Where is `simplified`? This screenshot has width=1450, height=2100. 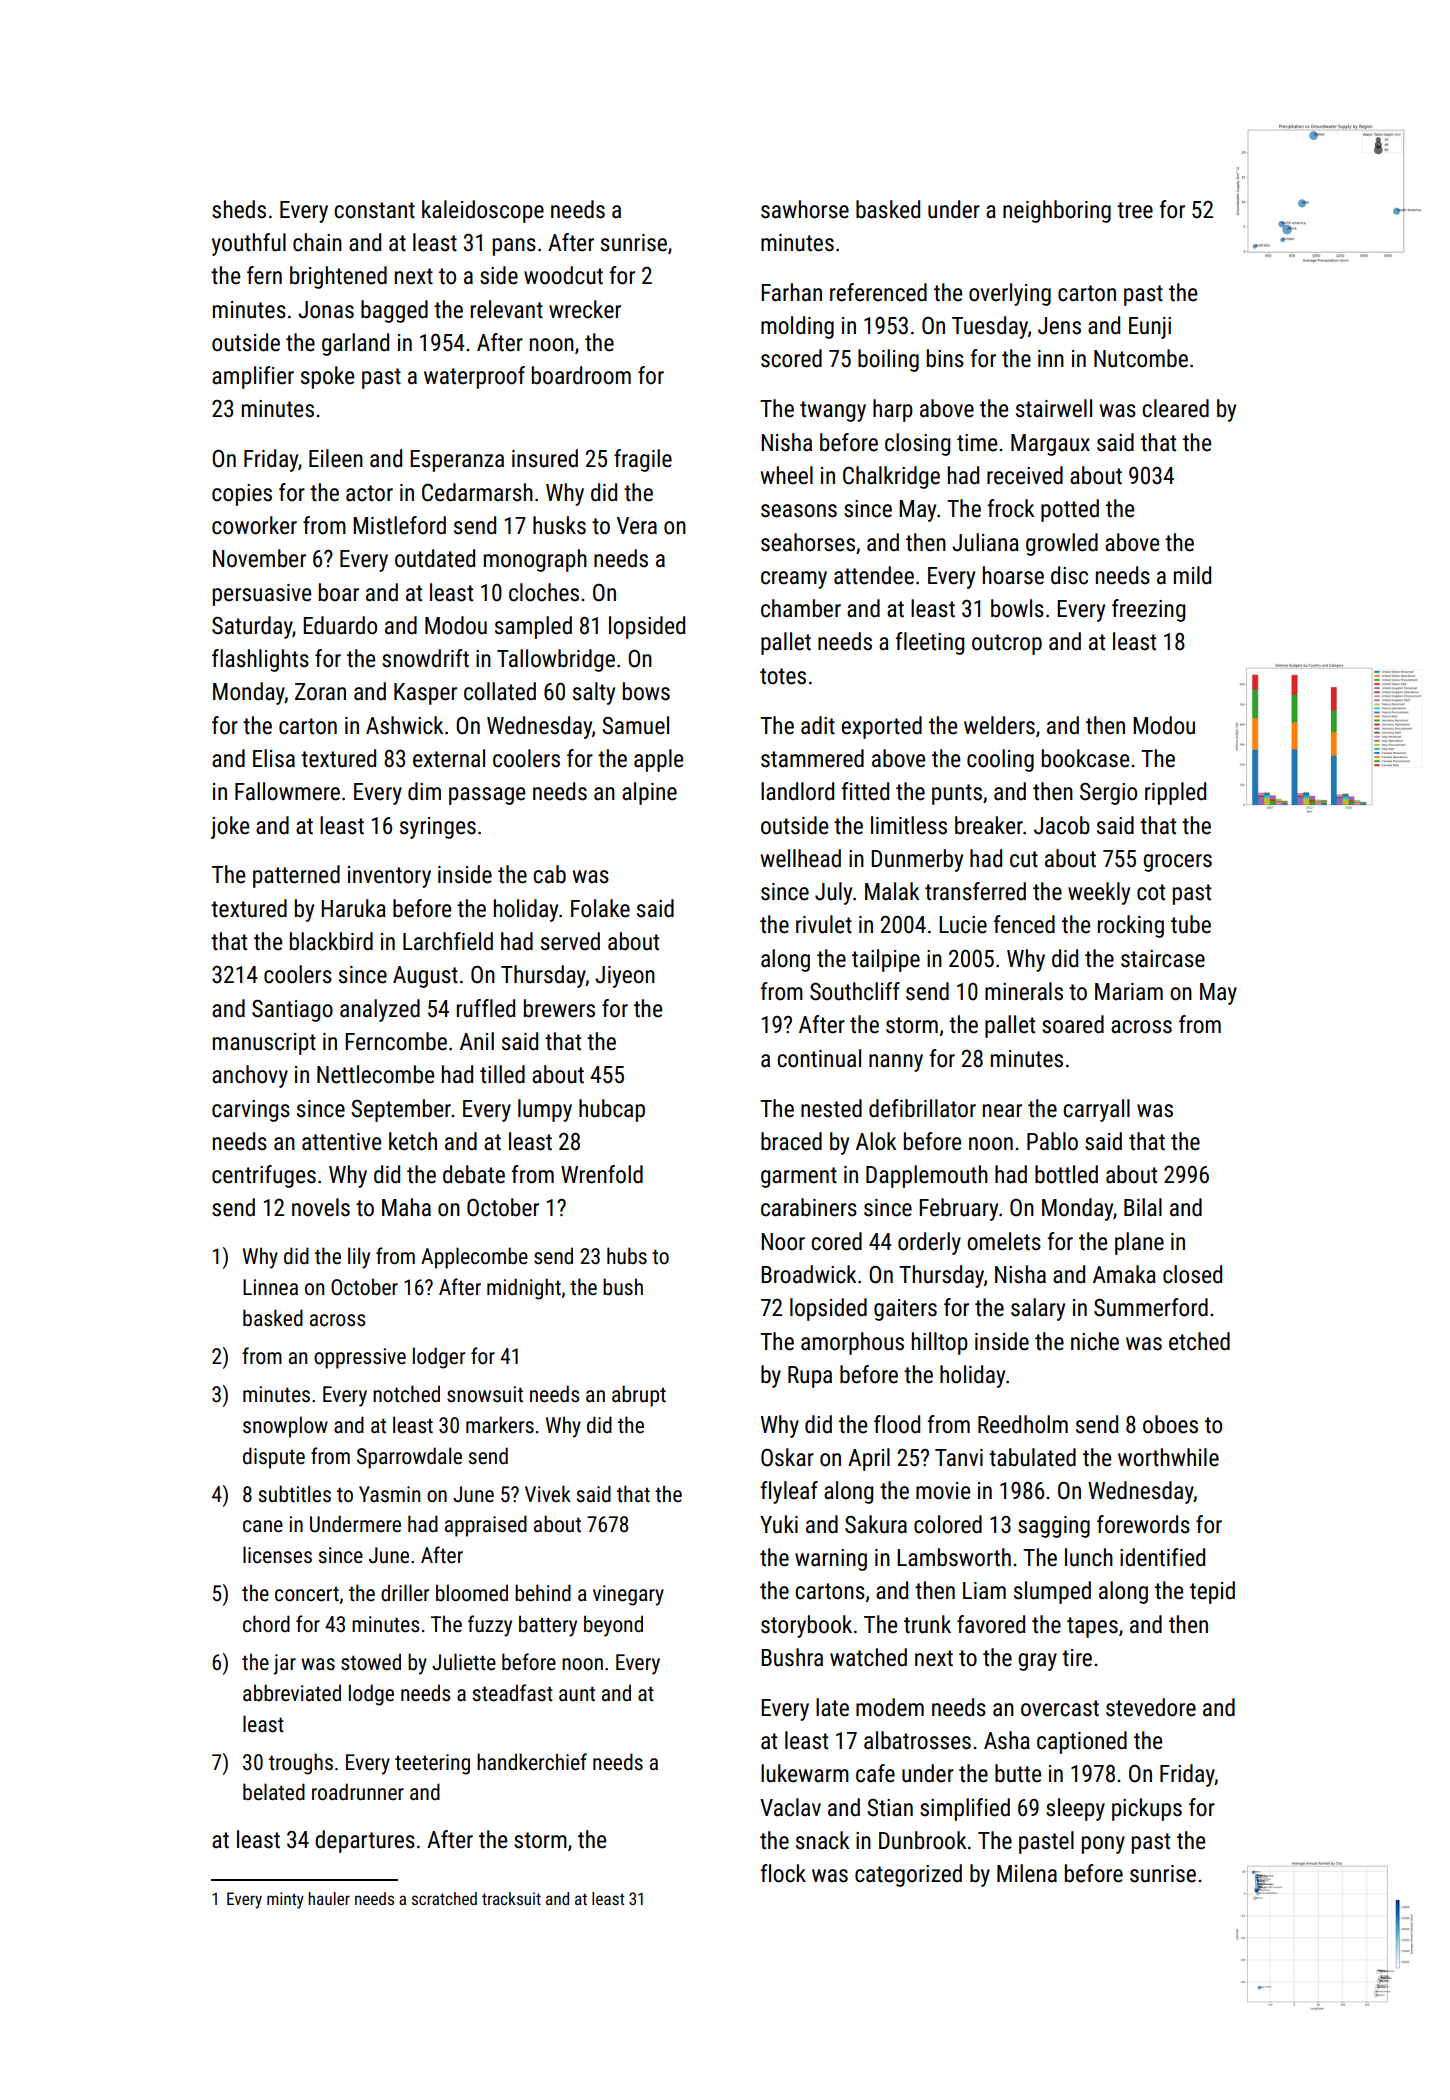
simplified is located at coordinates (965, 1809).
